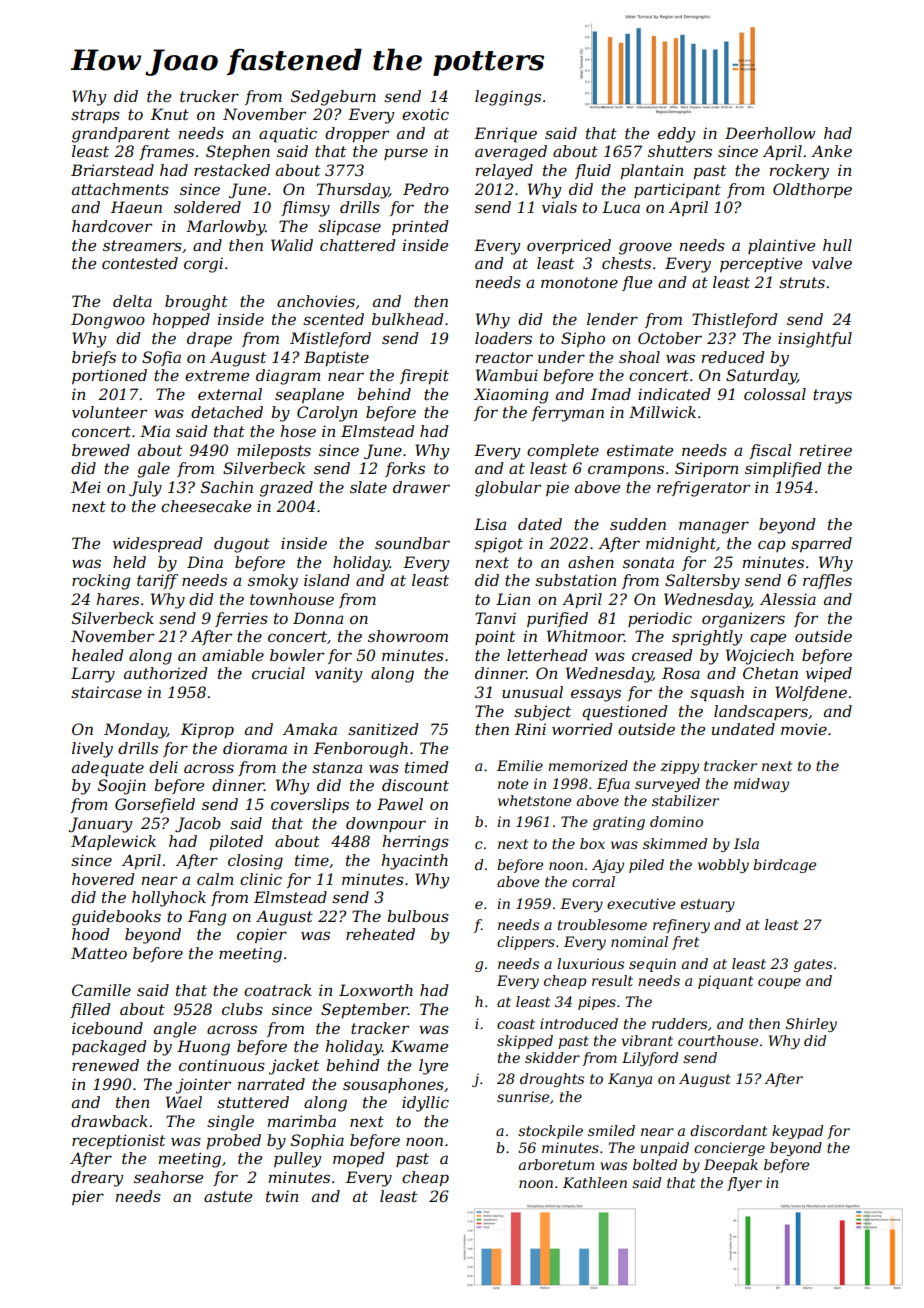 The width and height of the image is (924, 1308). Describe the element at coordinates (95, 116) in the image. I see `straps` at that location.
